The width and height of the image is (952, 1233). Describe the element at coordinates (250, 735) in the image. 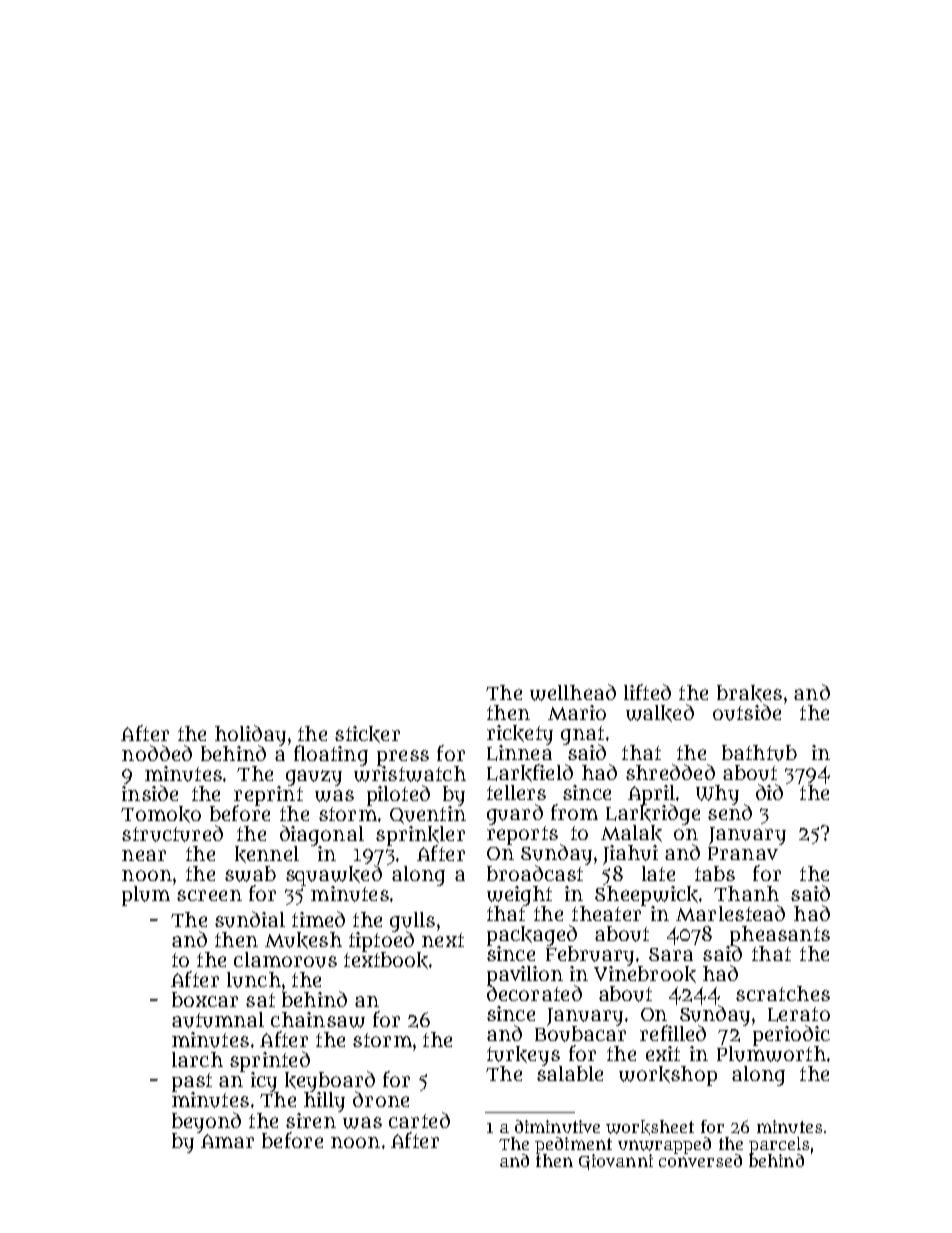

I see `holiday` at that location.
